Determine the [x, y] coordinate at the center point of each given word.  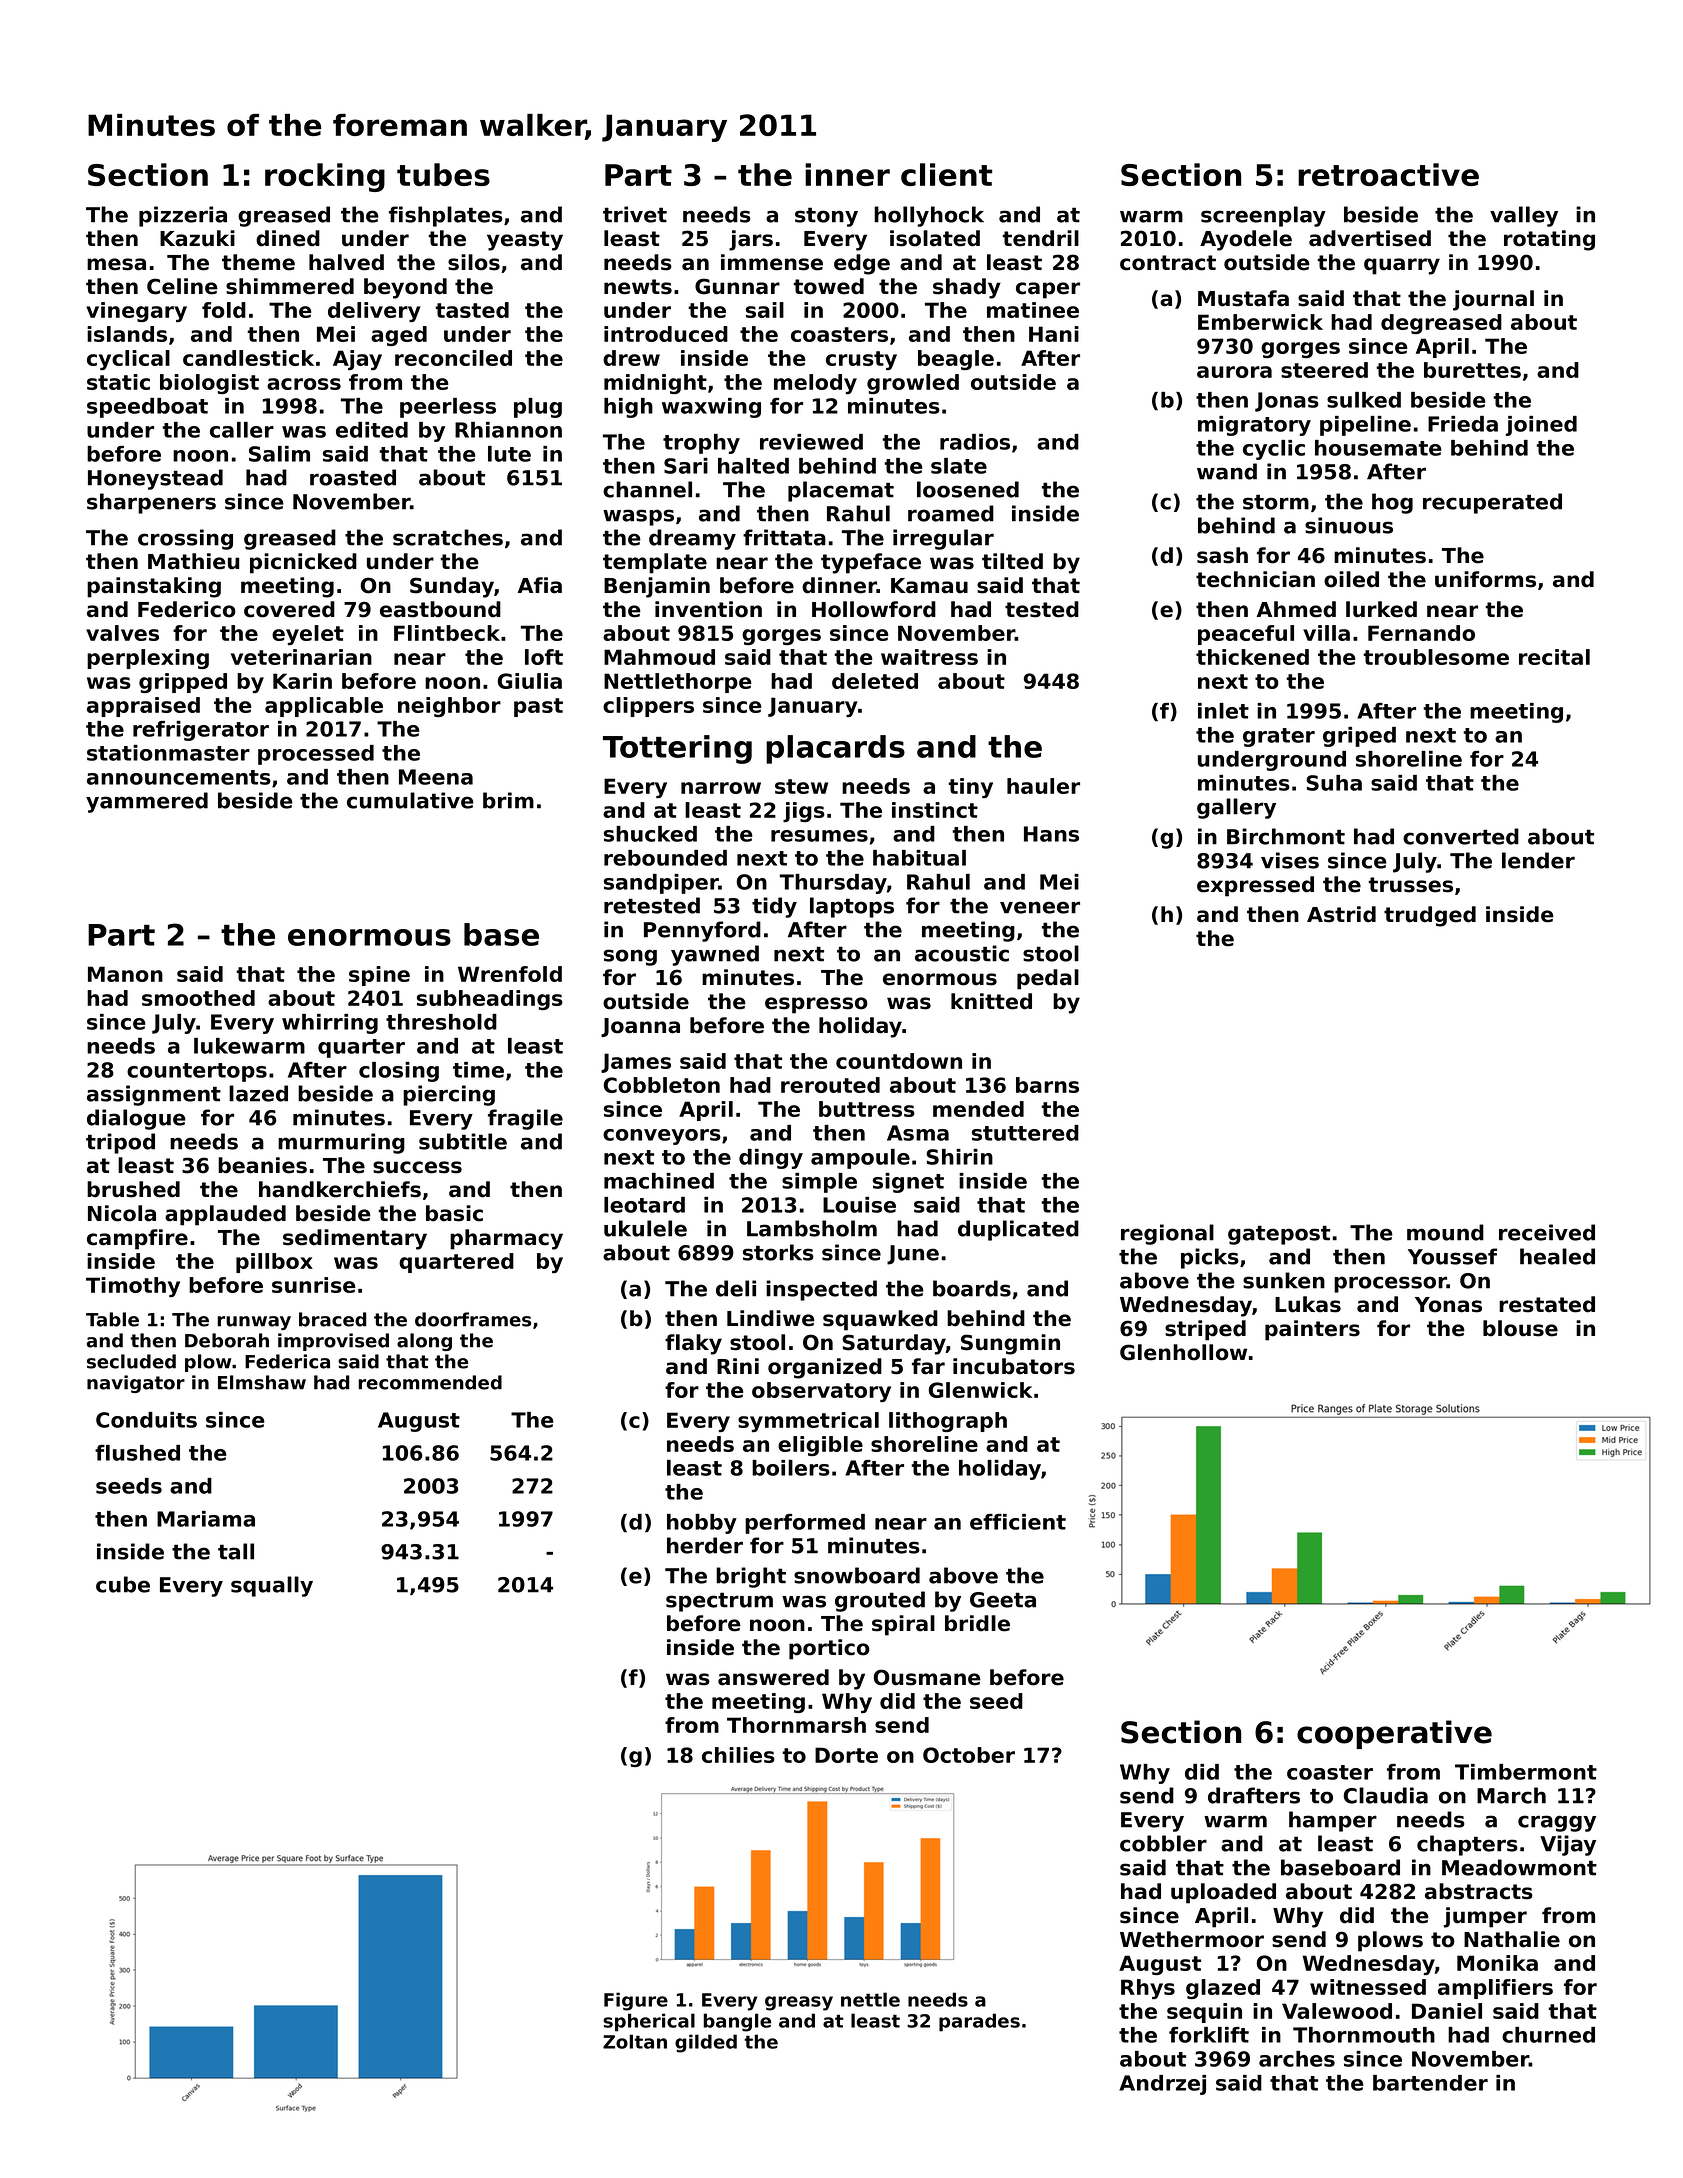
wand [1227, 471]
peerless [448, 408]
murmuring [341, 1143]
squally [272, 1586]
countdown [899, 1061]
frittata [784, 537]
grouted [880, 1601]
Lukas [1308, 1304]
